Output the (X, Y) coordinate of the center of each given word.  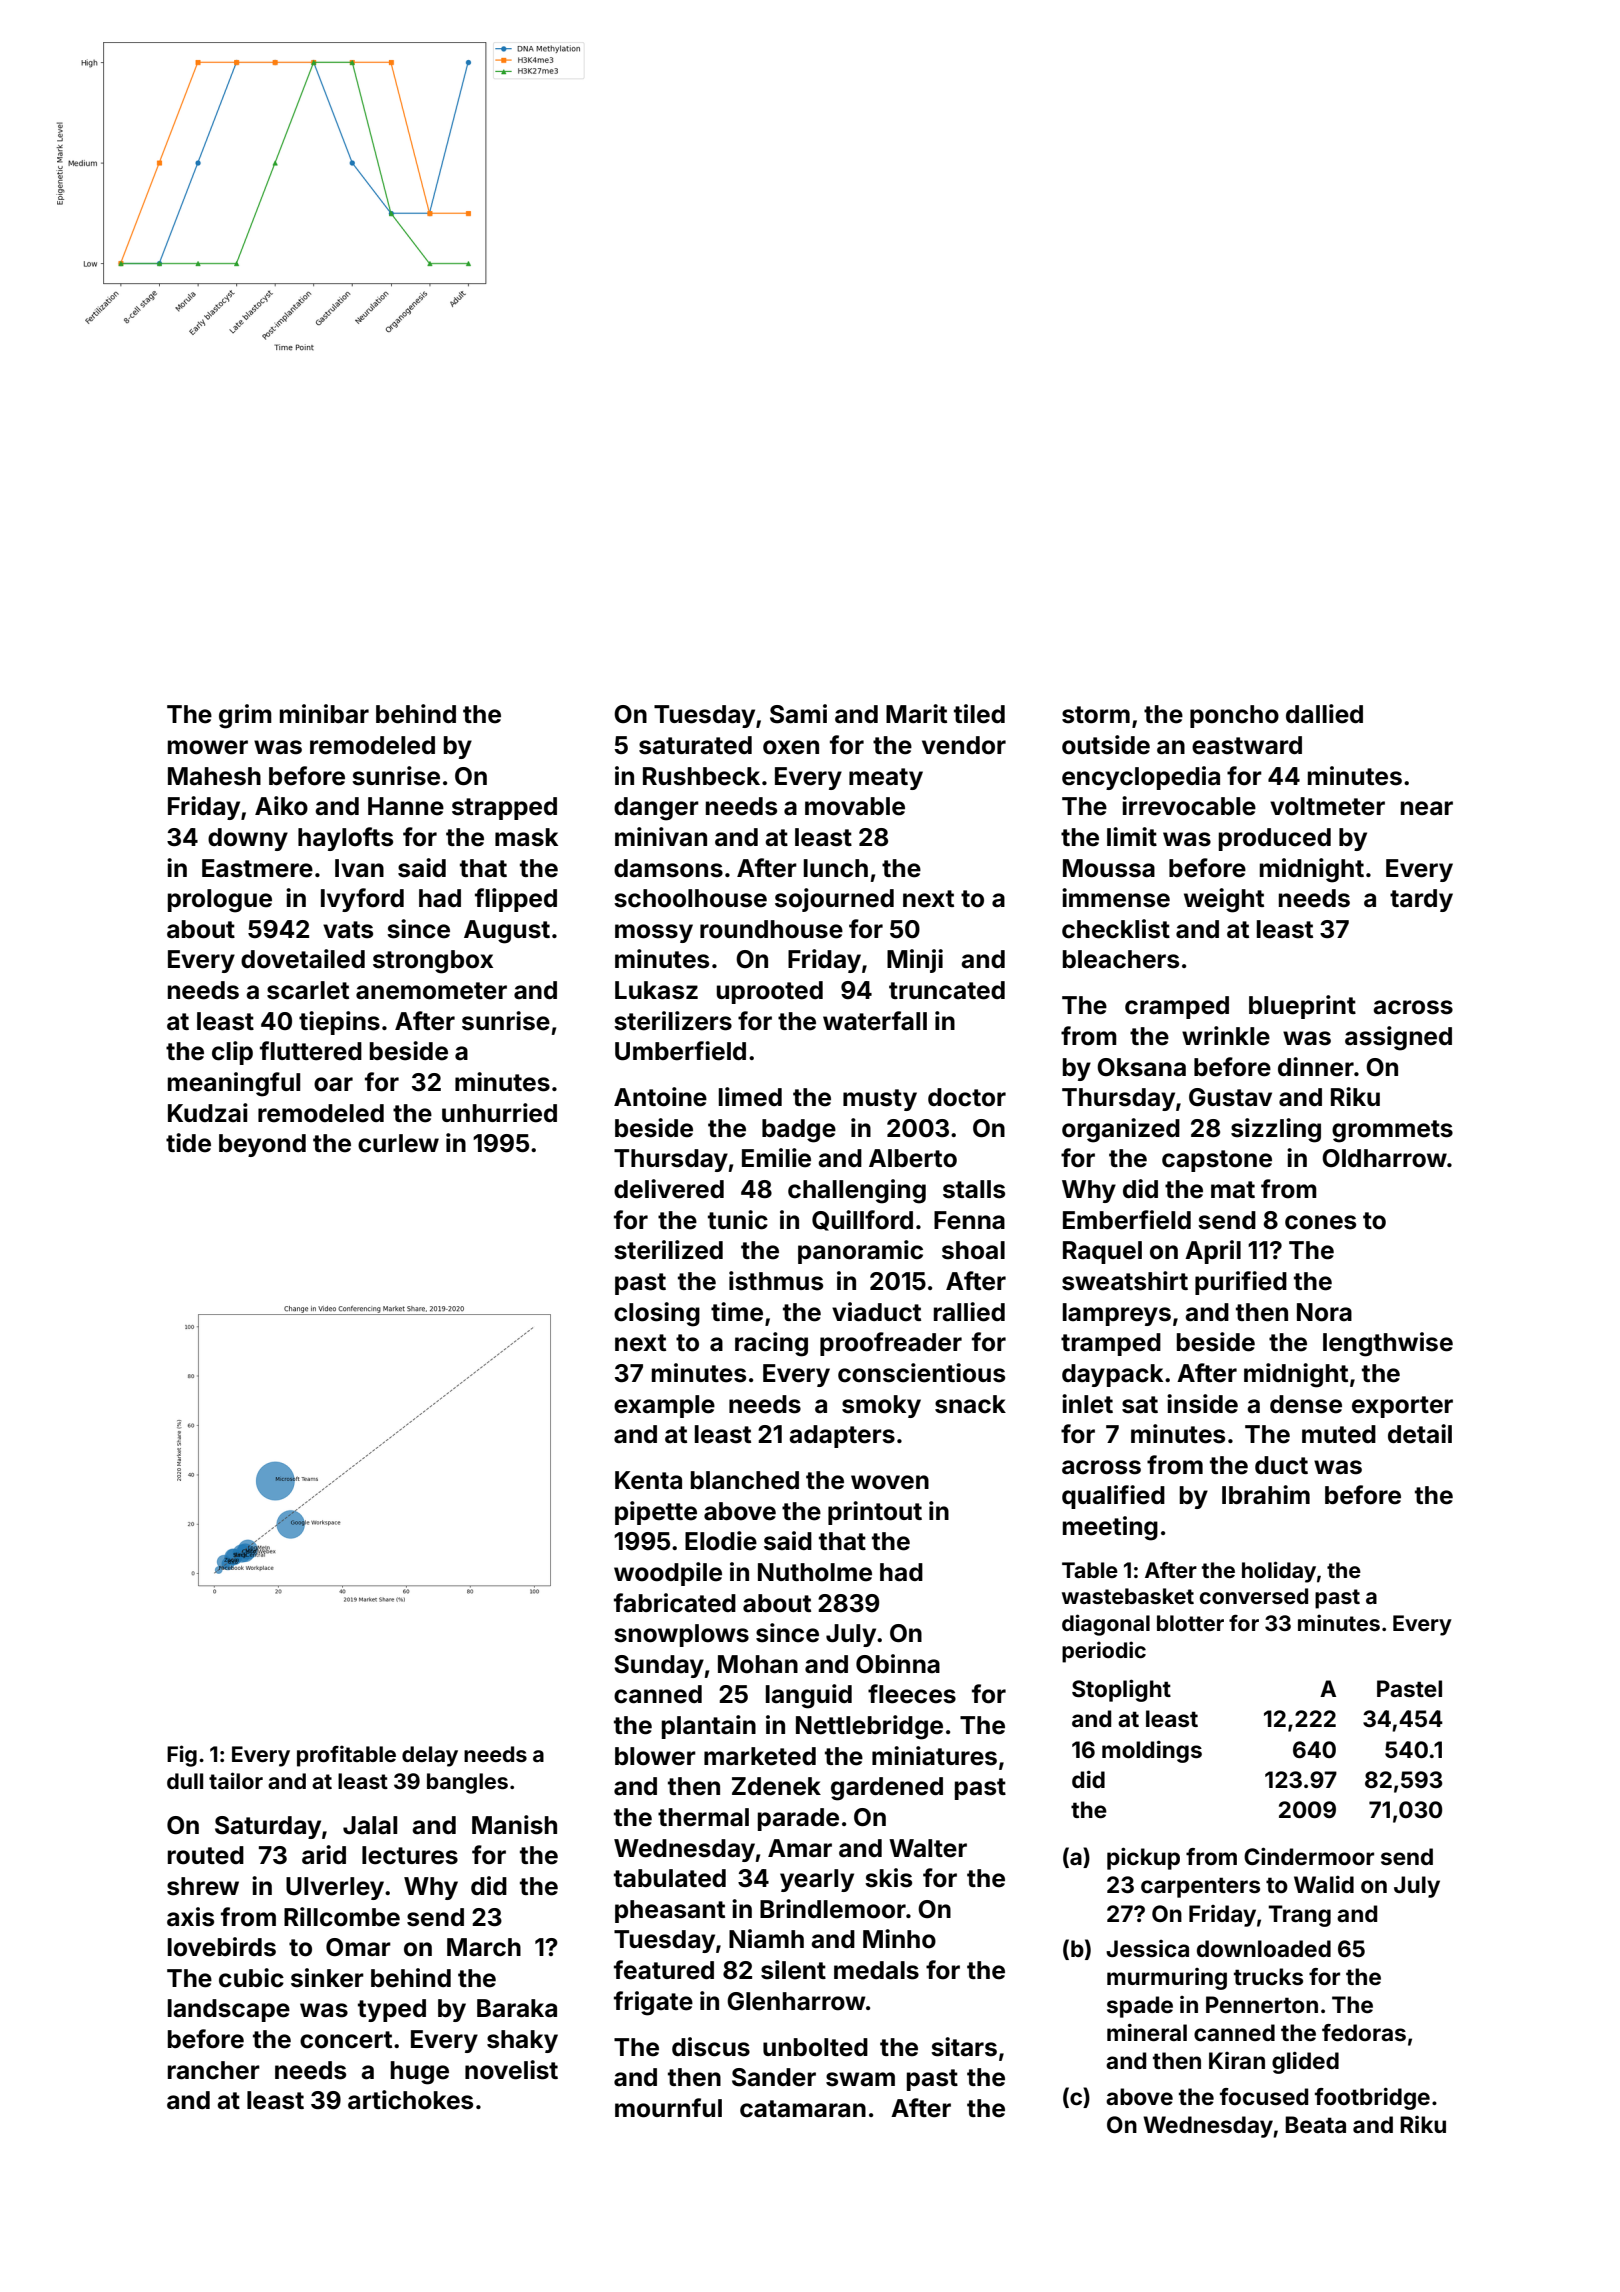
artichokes (410, 2100)
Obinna (898, 1663)
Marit (916, 714)
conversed (1254, 1596)
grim (245, 716)
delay (430, 1756)
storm (1096, 715)
